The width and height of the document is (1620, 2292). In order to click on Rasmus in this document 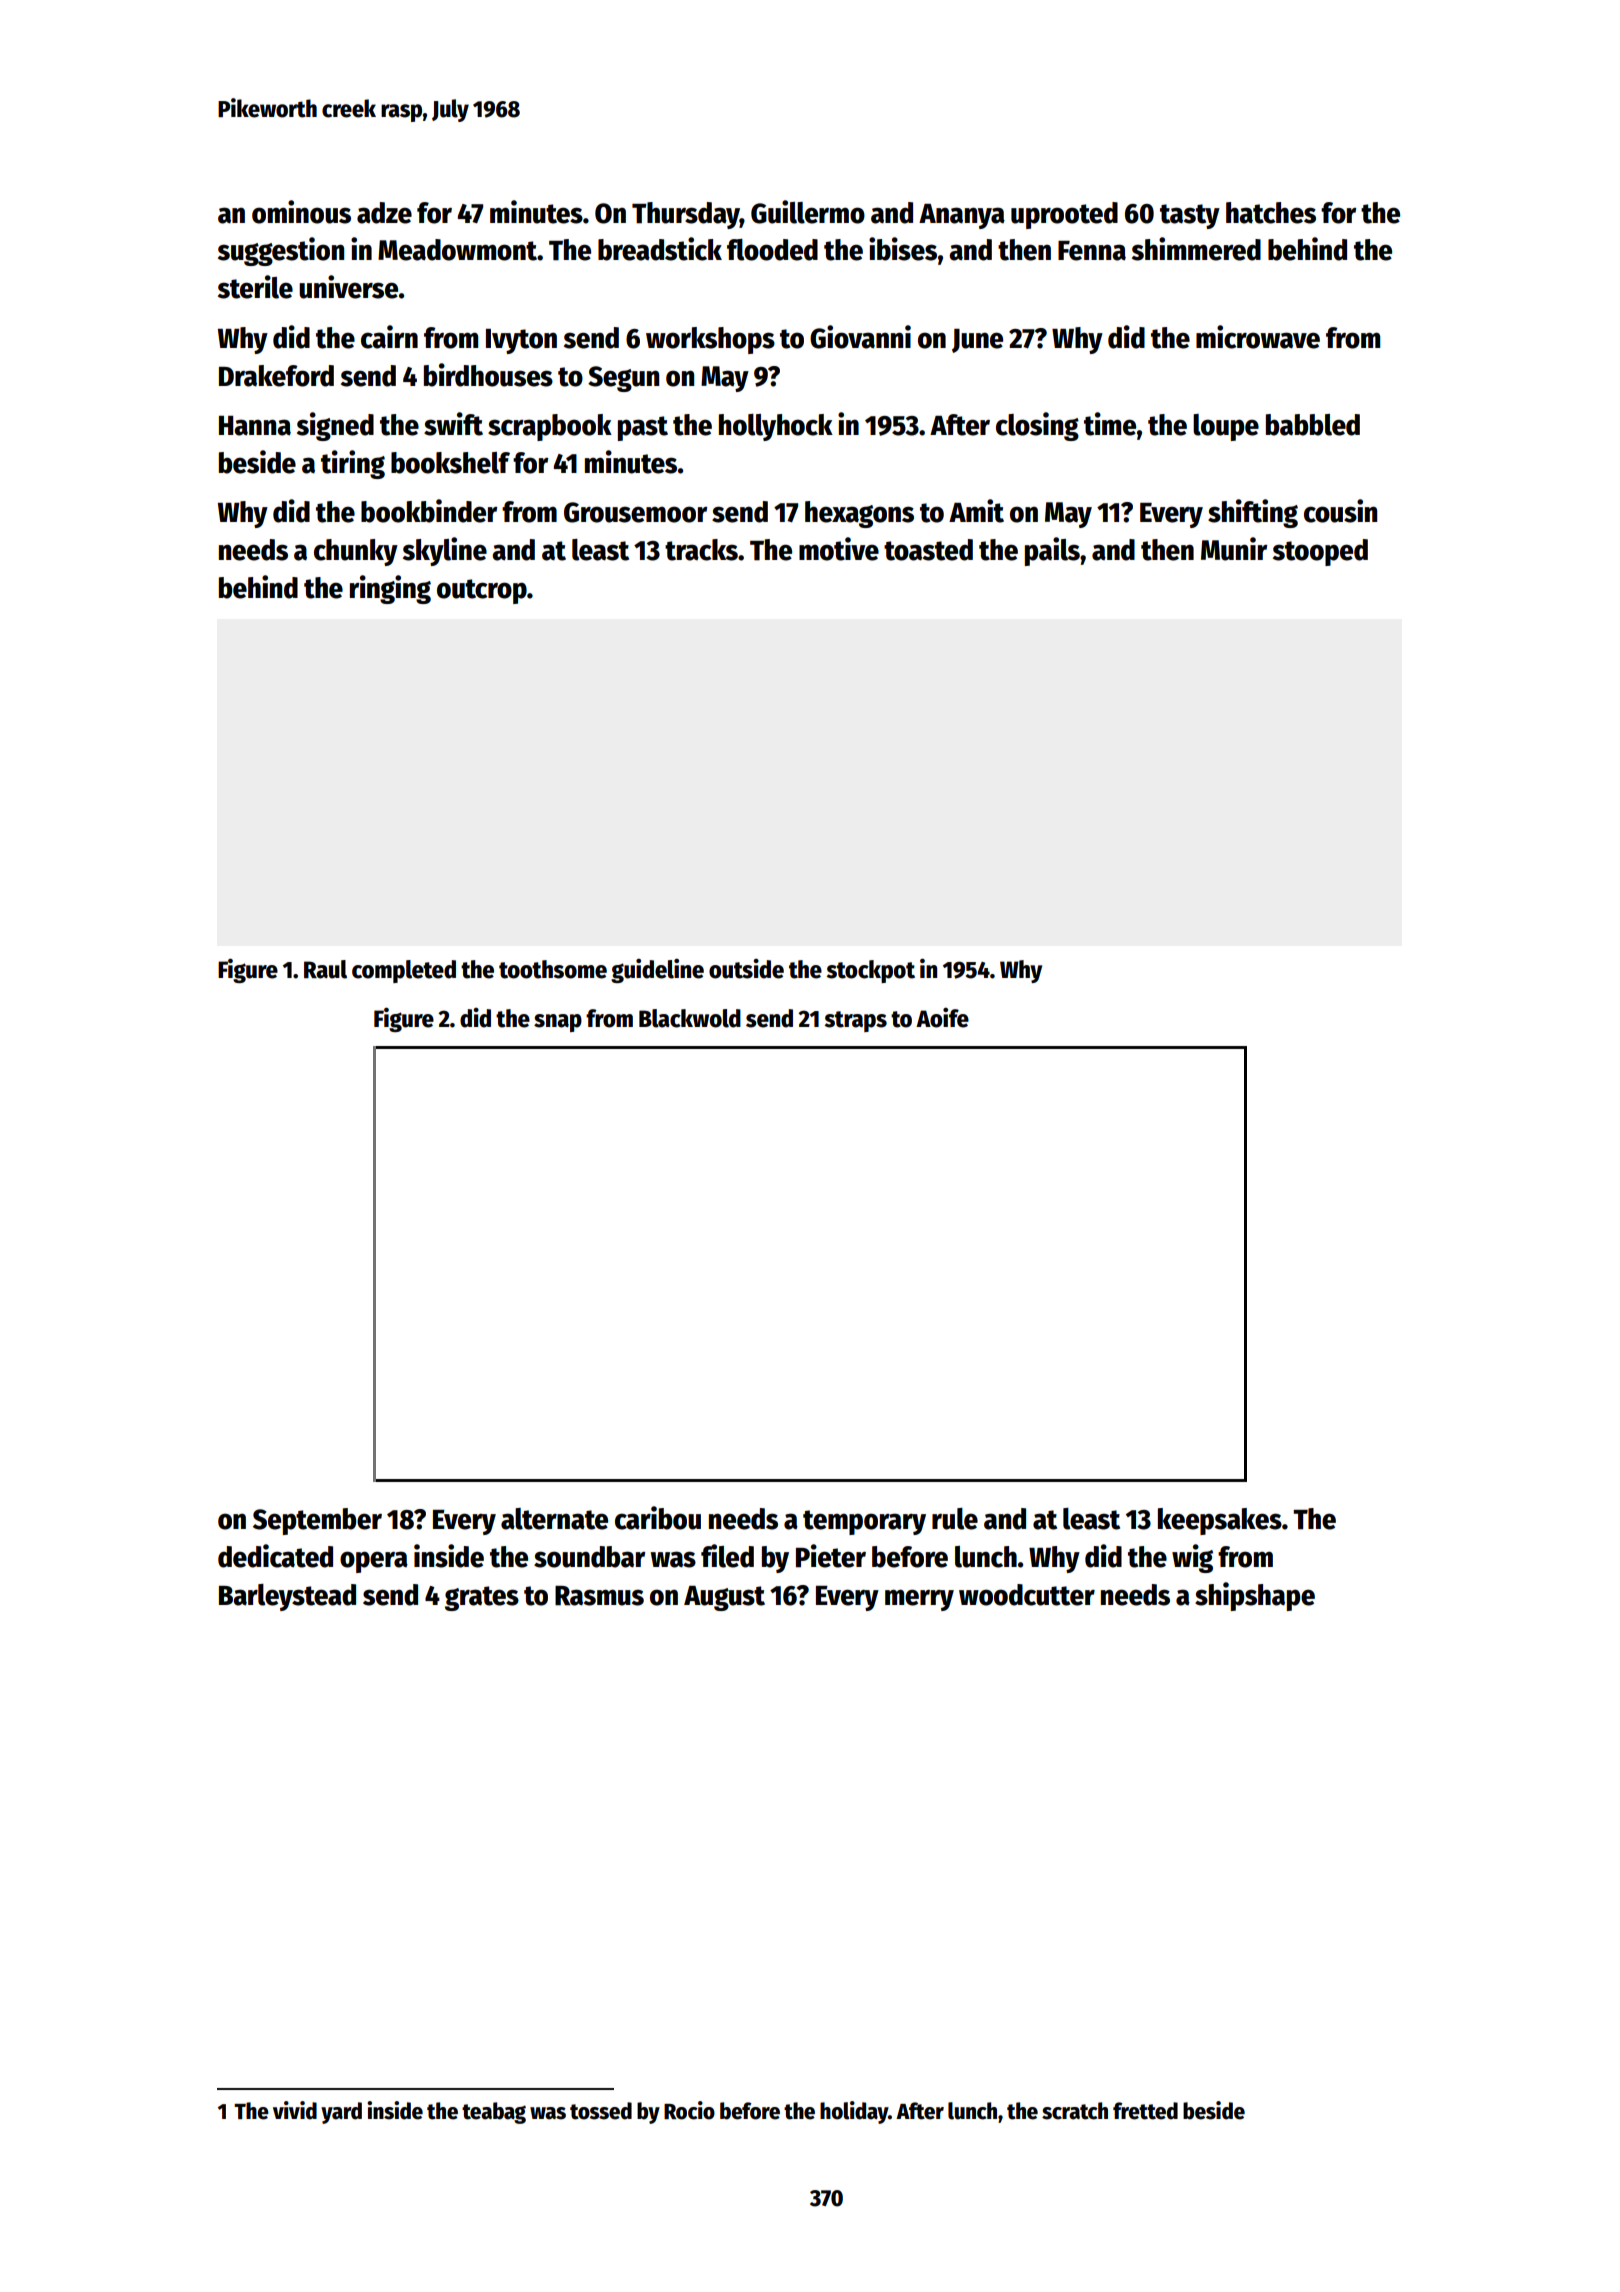, I will do `click(599, 1596)`.
